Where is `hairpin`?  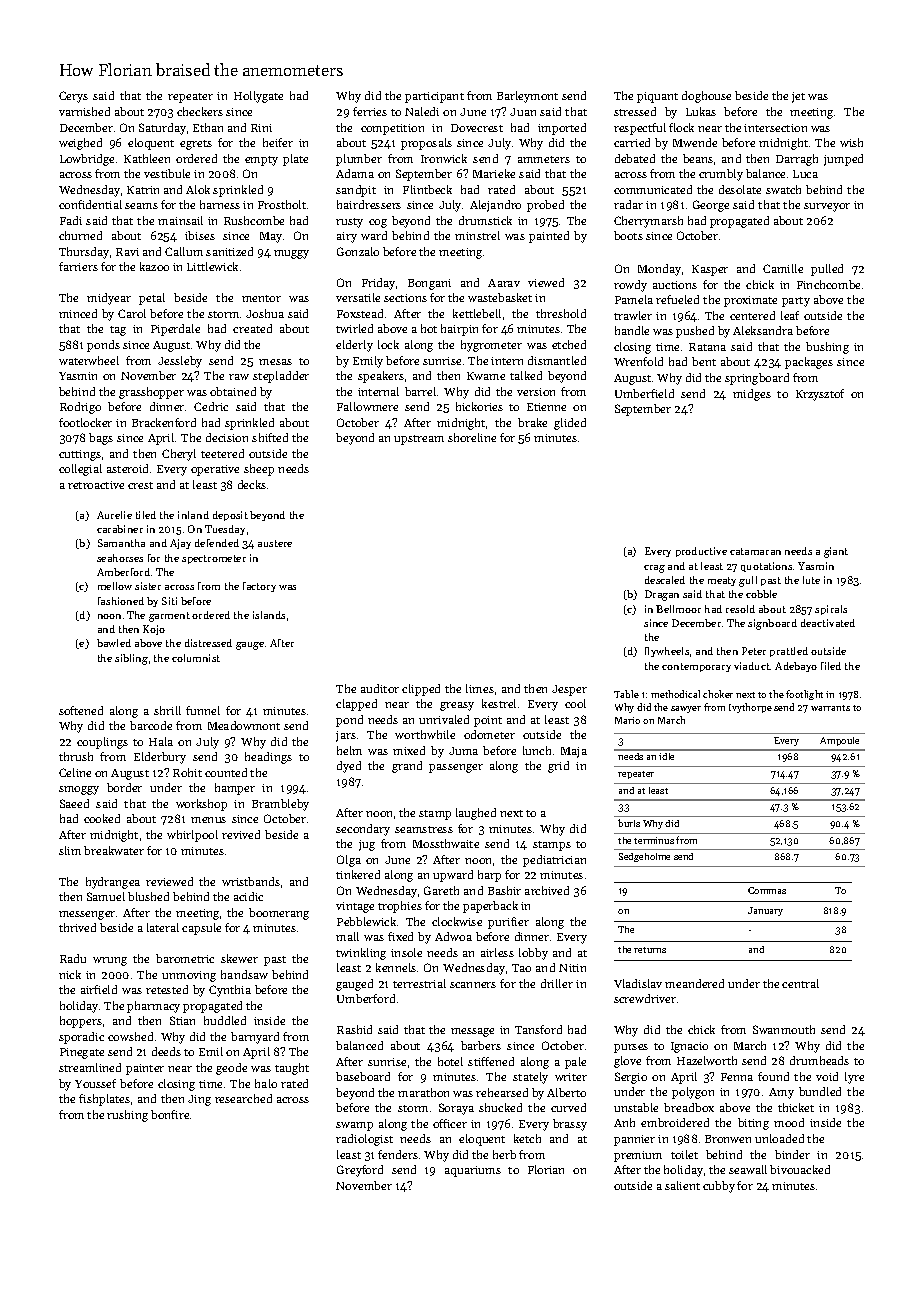
hairpin is located at coordinates (459, 330).
